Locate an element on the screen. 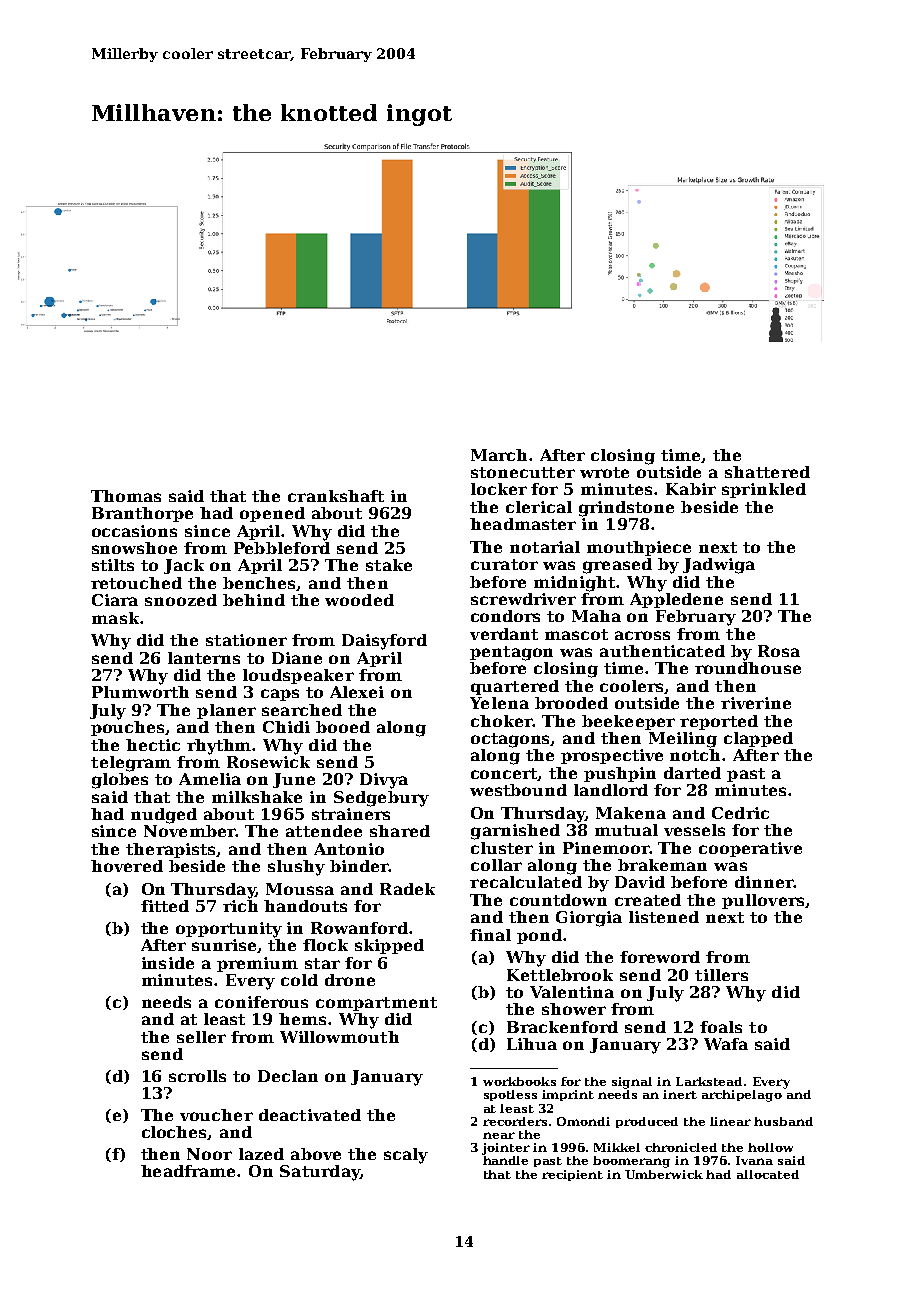 This screenshot has height=1316, width=908. cluster is located at coordinates (502, 848).
